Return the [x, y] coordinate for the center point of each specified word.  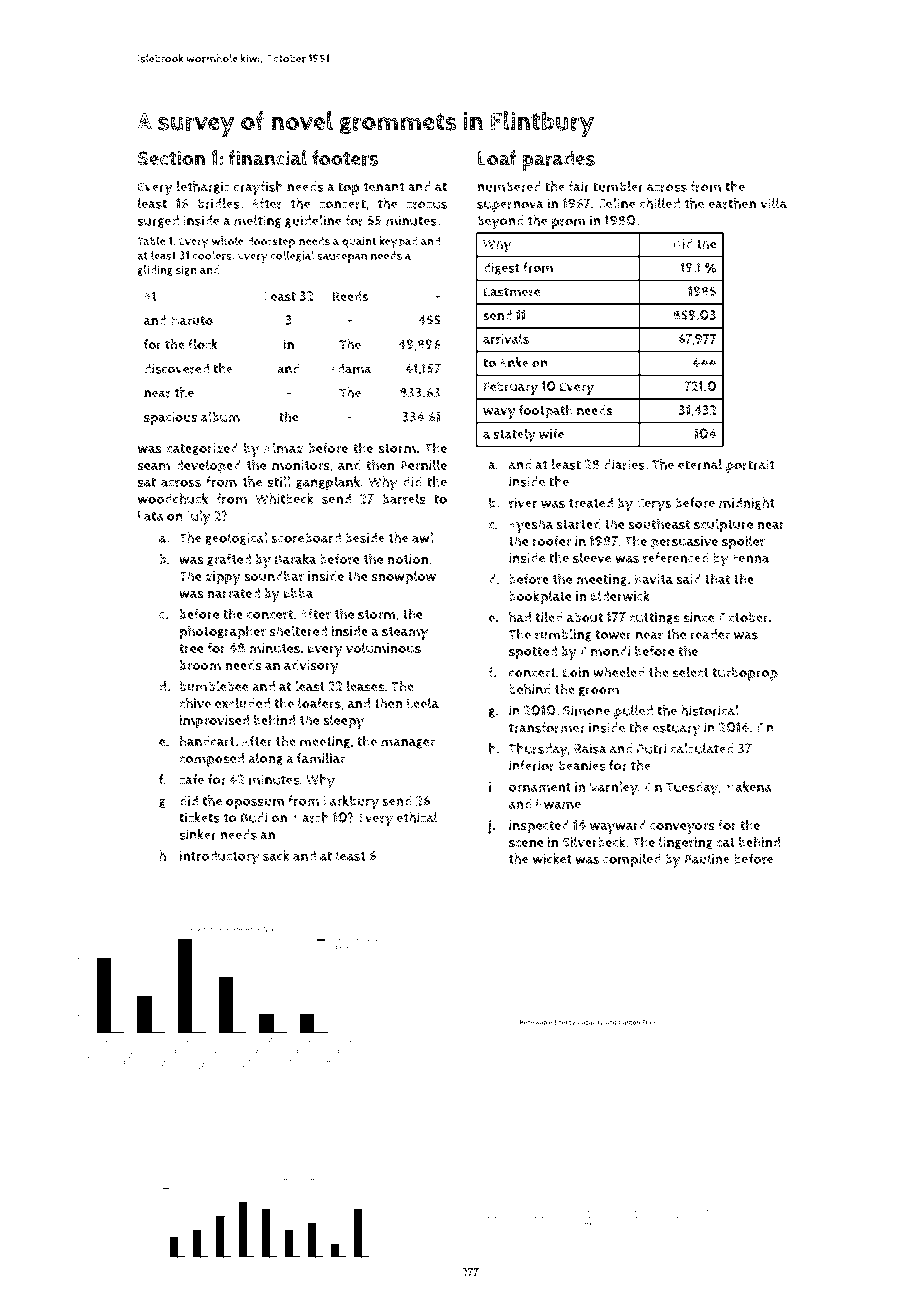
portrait [750, 466]
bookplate [540, 597]
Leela [423, 703]
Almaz [283, 447]
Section [171, 158]
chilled [660, 203]
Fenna [751, 558]
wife [551, 433]
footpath [546, 411]
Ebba [299, 593]
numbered [509, 186]
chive [195, 703]
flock [203, 344]
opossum [255, 803]
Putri [651, 748]
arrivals [506, 338]
